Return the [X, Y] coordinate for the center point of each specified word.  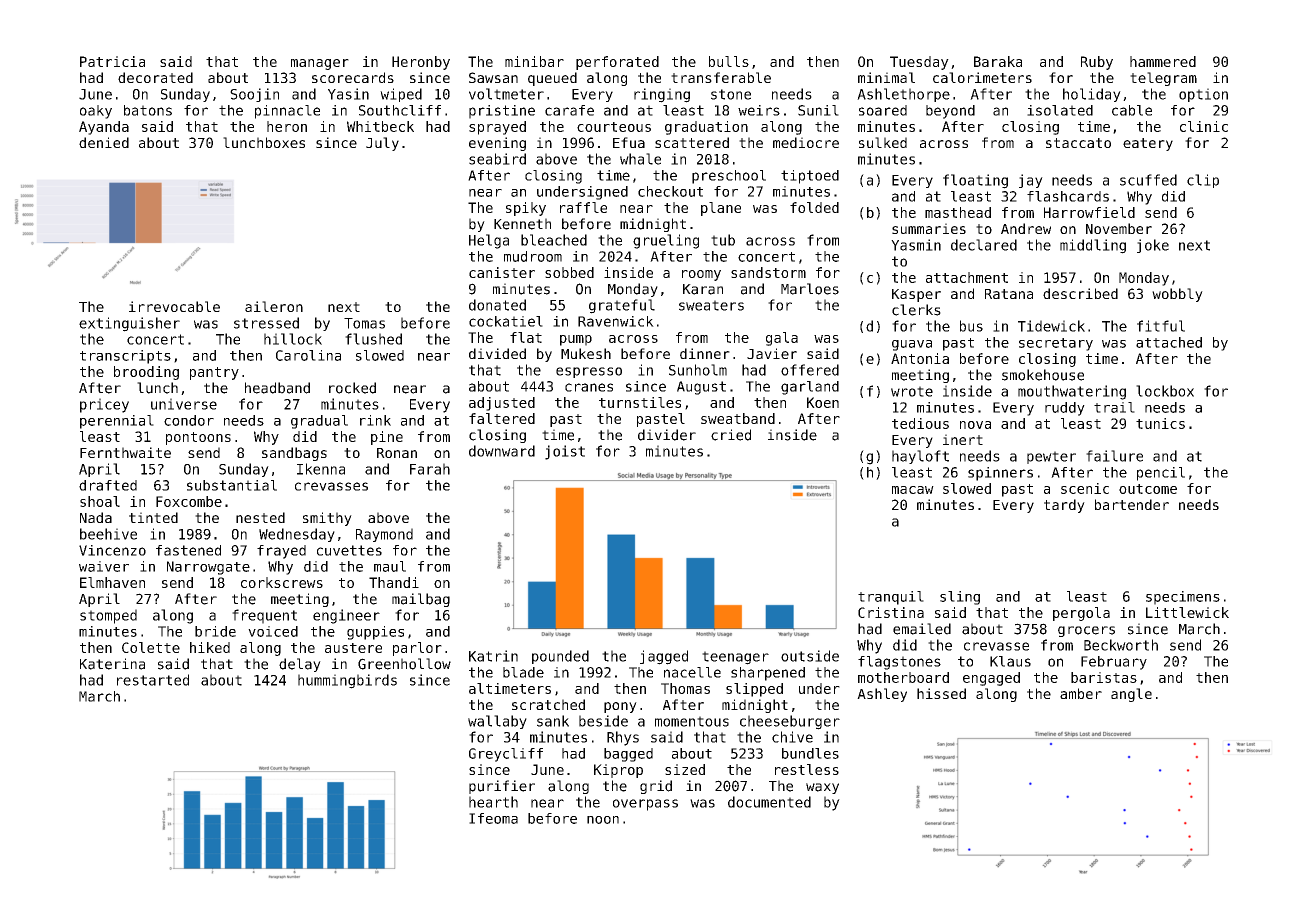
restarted [153, 680]
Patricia [112, 61]
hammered [1163, 61]
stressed [266, 323]
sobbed [569, 272]
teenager [735, 658]
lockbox [1165, 391]
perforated [617, 63]
